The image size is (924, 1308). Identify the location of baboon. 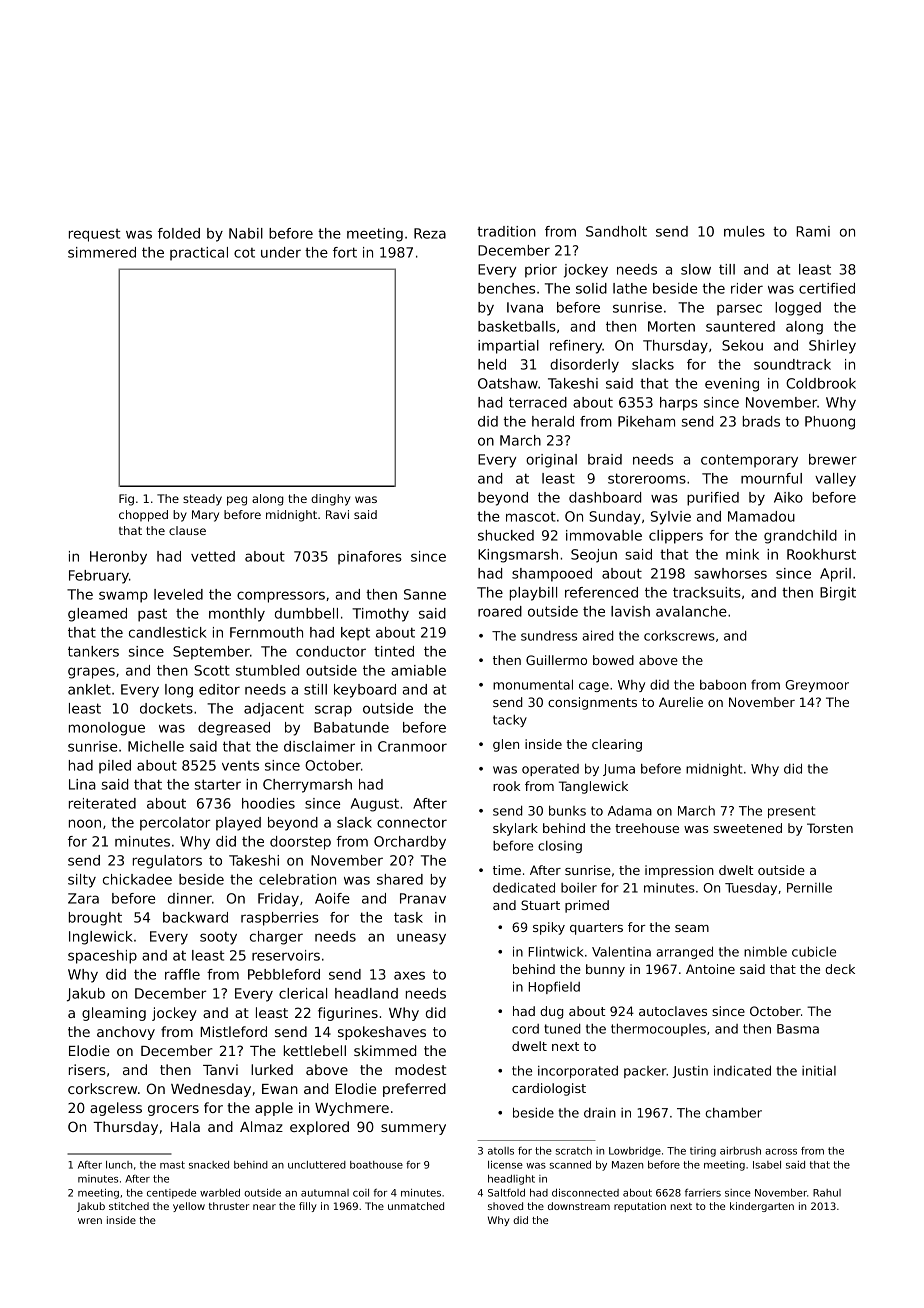
(723, 685).
